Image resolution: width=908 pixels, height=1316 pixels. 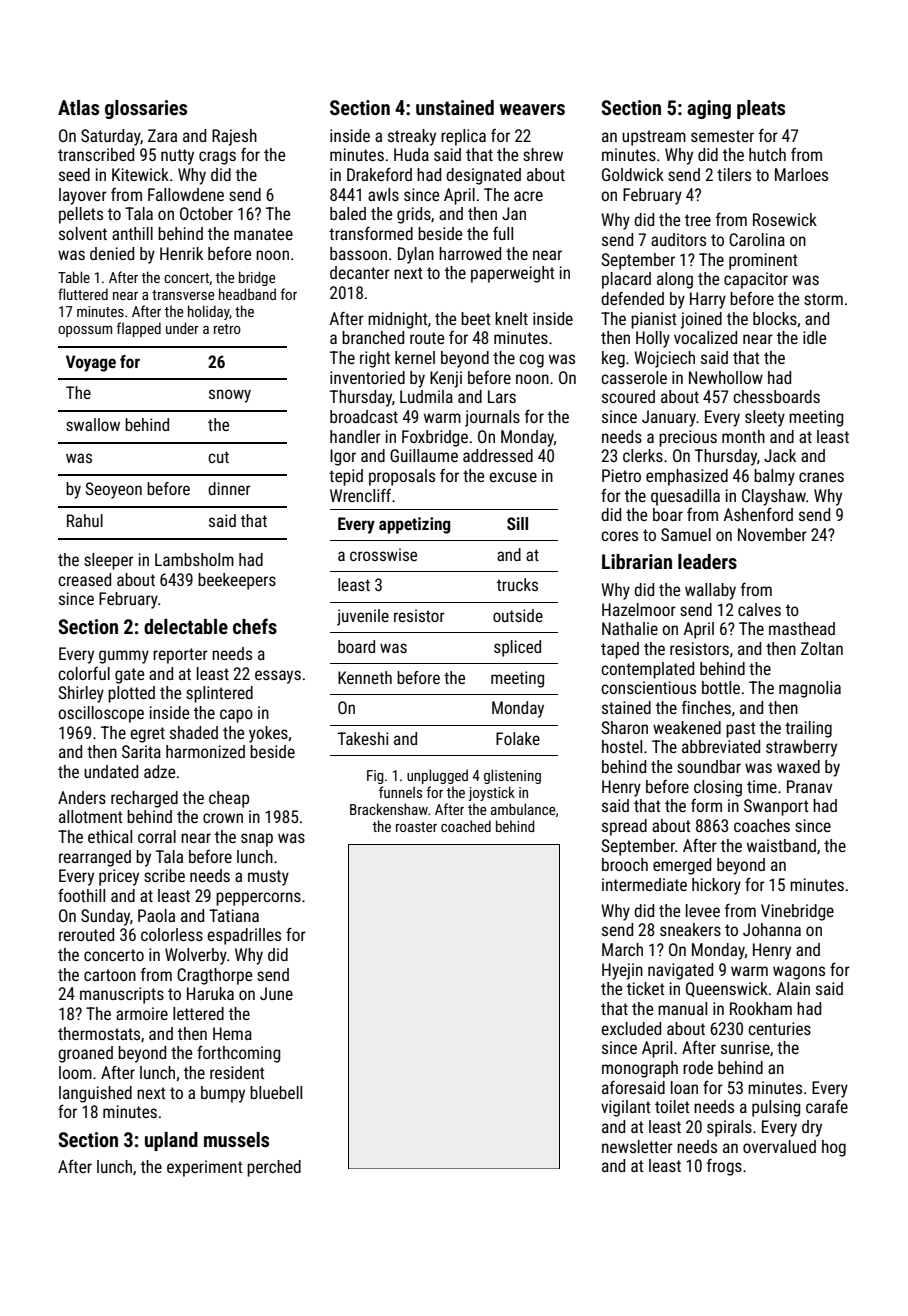 I want to click on handler, so click(x=355, y=436).
